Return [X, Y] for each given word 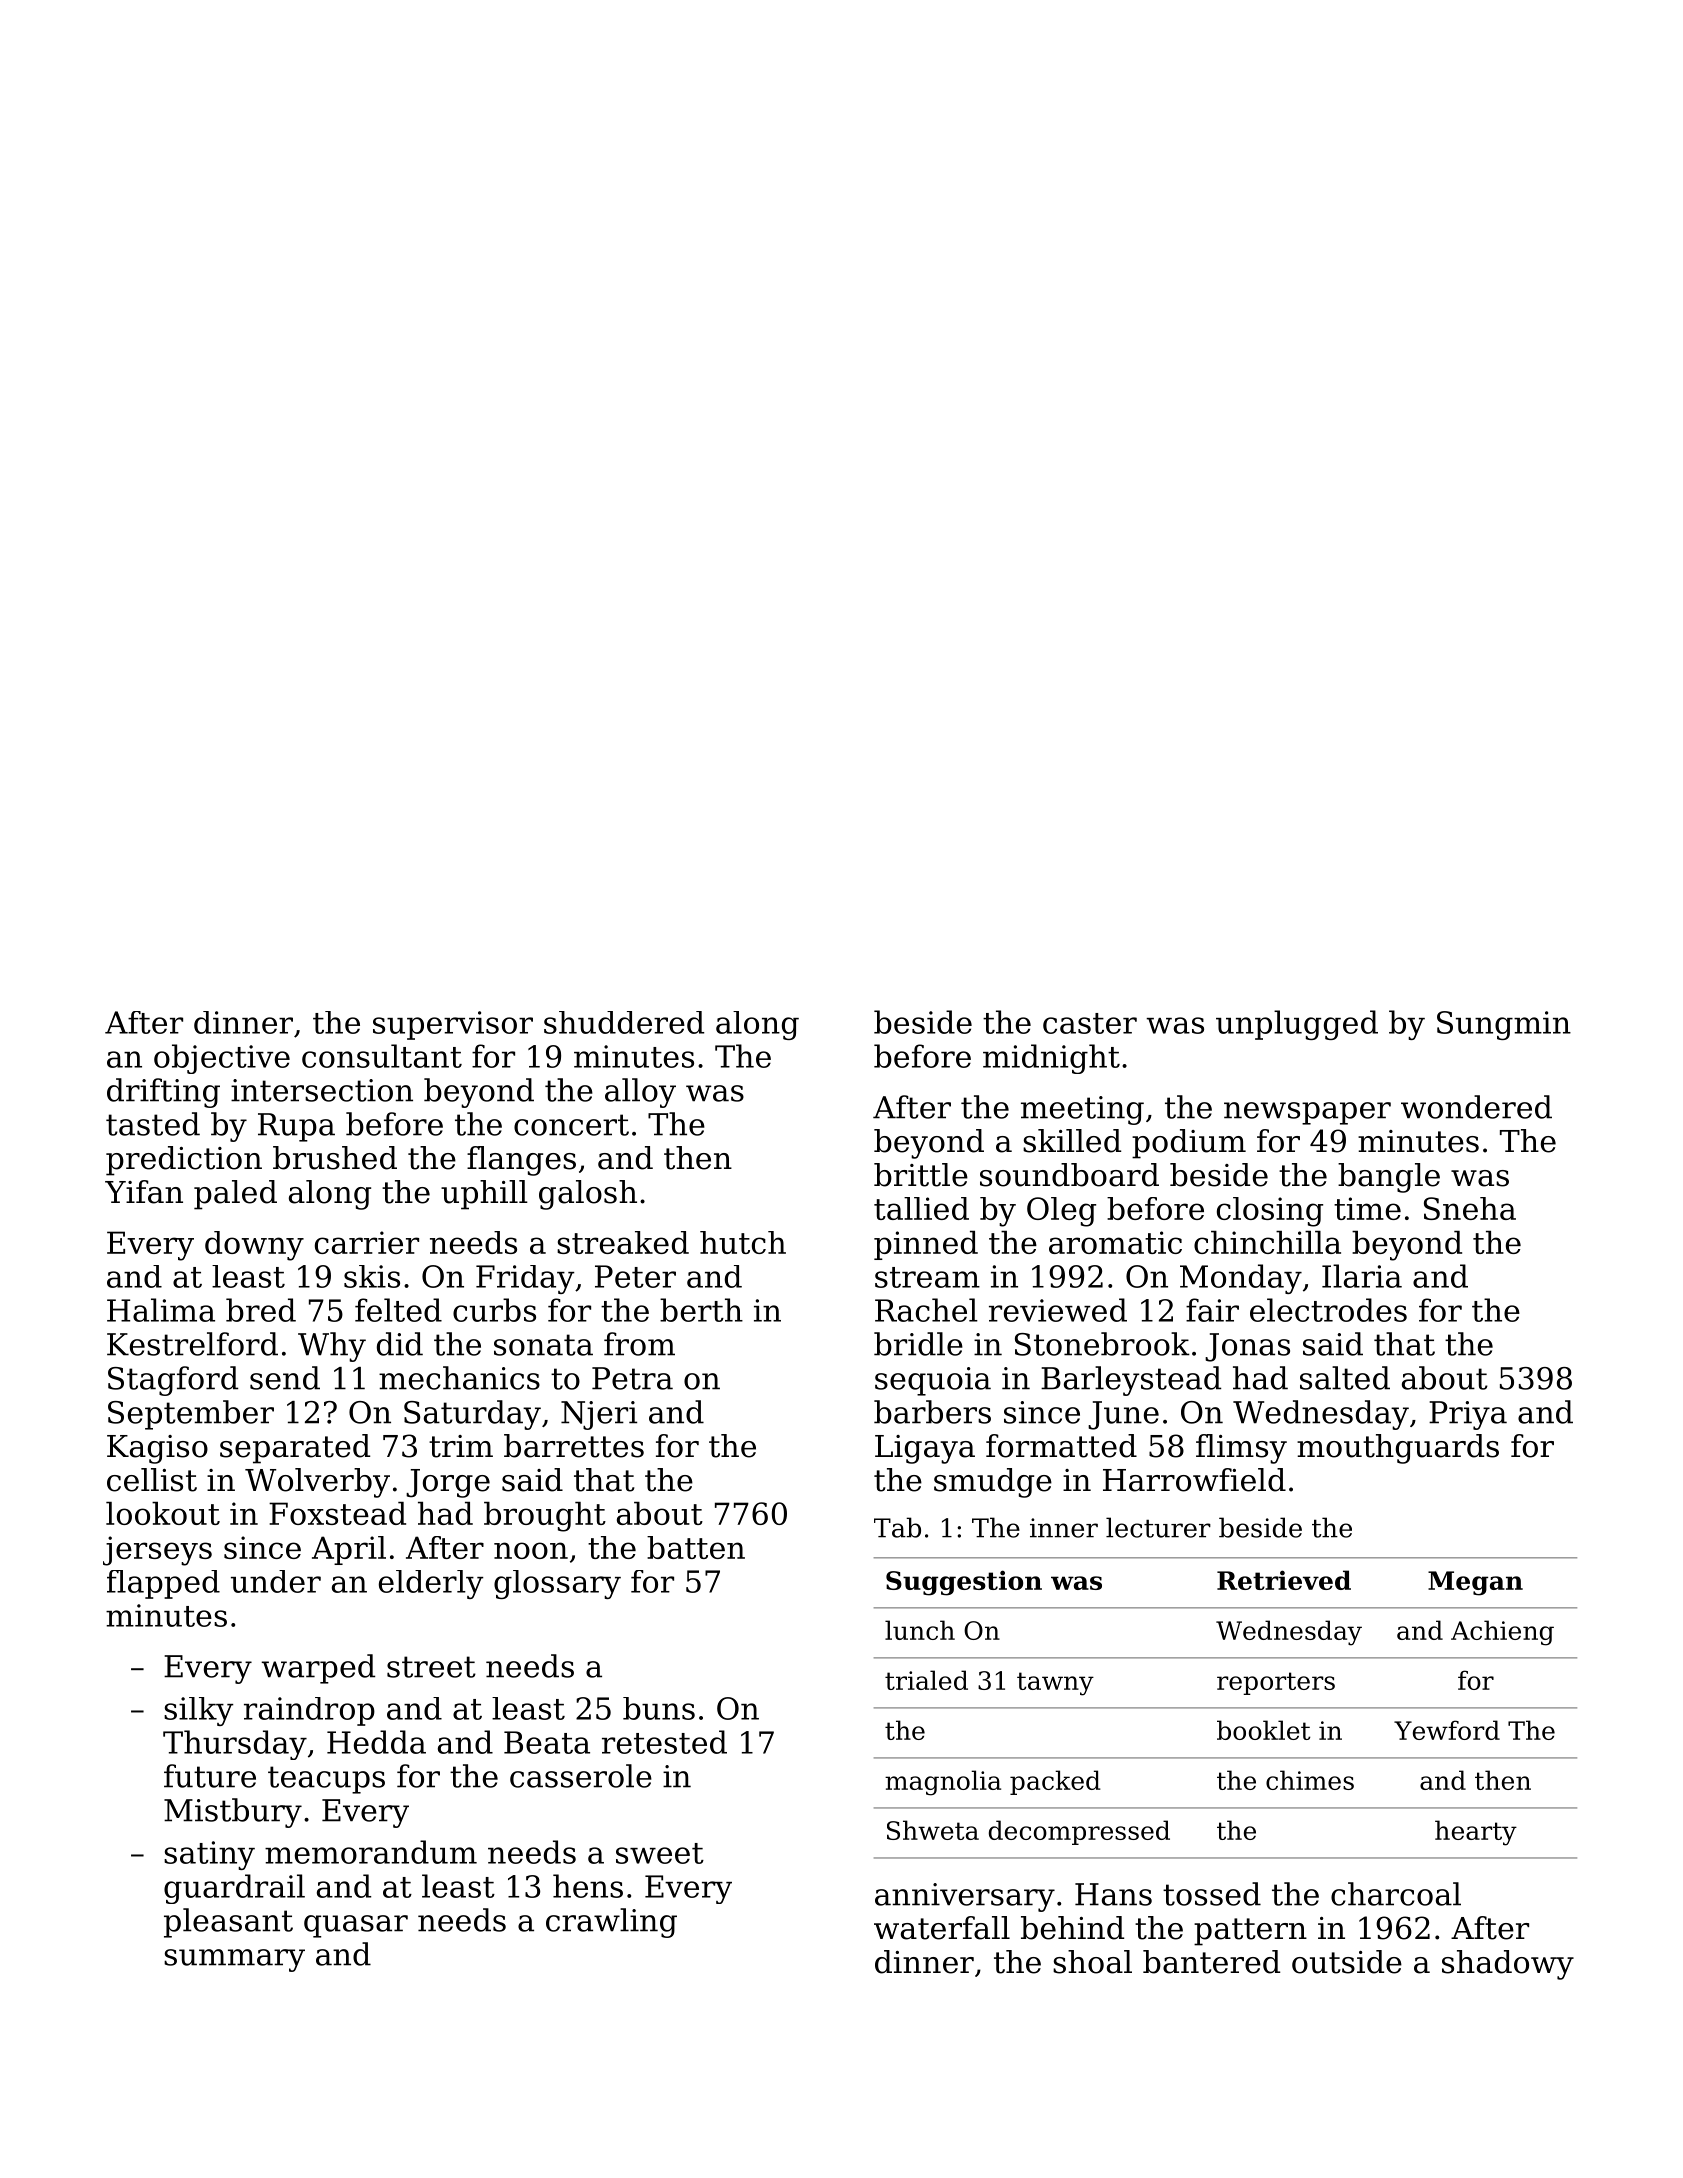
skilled [1072, 1141]
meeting [1082, 1110]
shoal [1092, 1962]
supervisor [453, 1025]
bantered [1211, 1962]
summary [234, 1960]
